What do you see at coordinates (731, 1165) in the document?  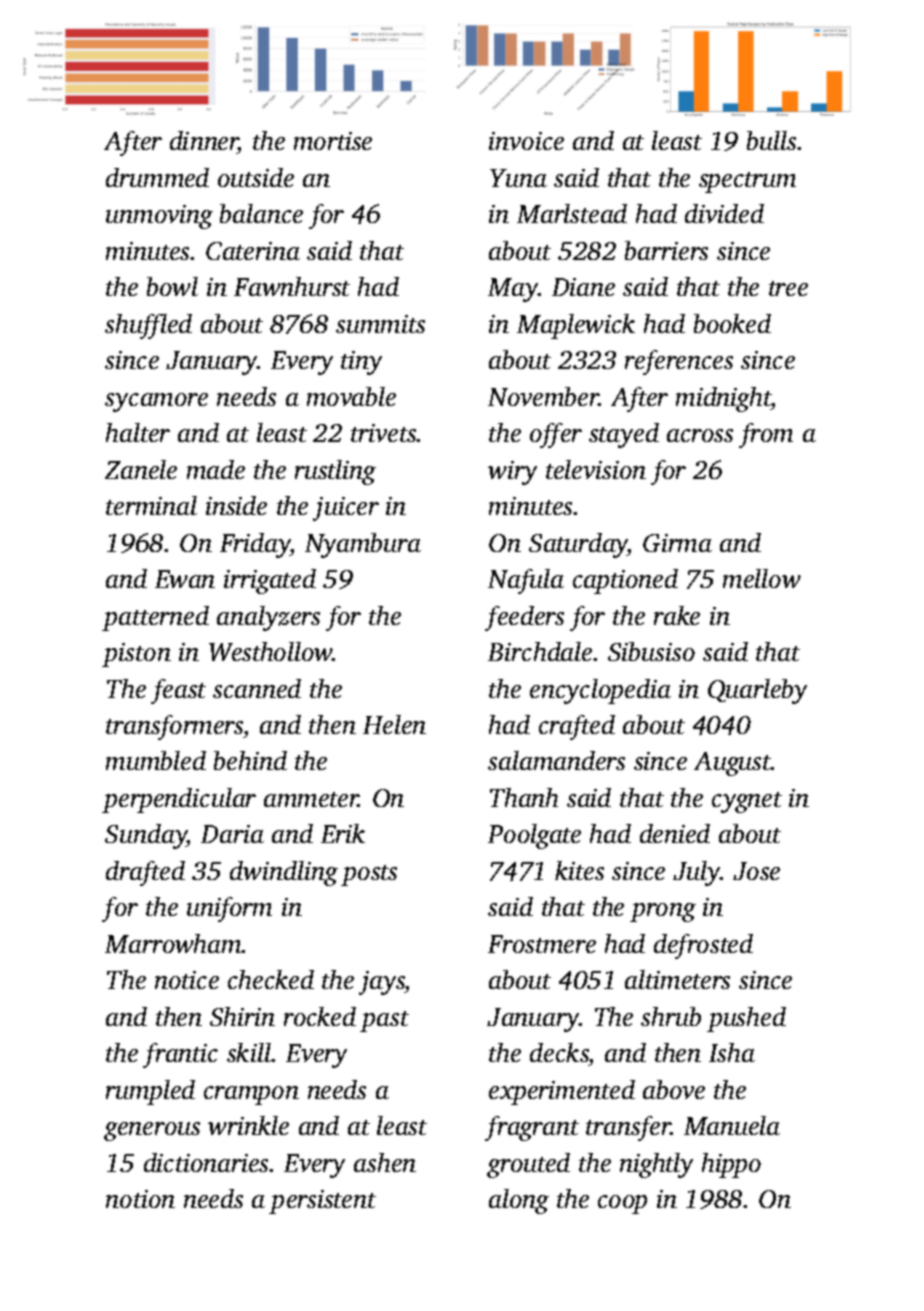 I see `hippo` at bounding box center [731, 1165].
